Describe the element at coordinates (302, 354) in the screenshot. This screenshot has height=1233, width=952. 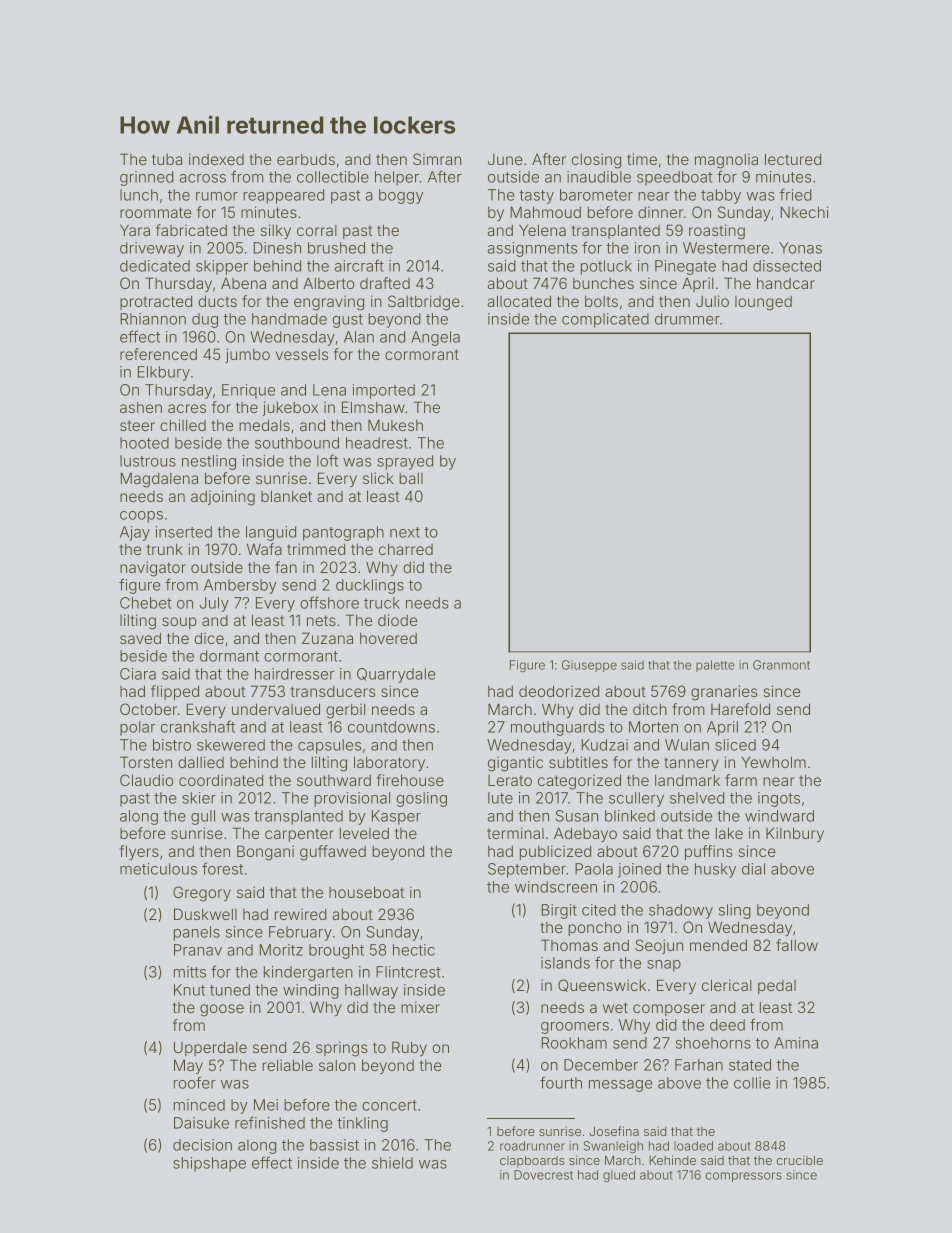
I see `vessels` at that location.
